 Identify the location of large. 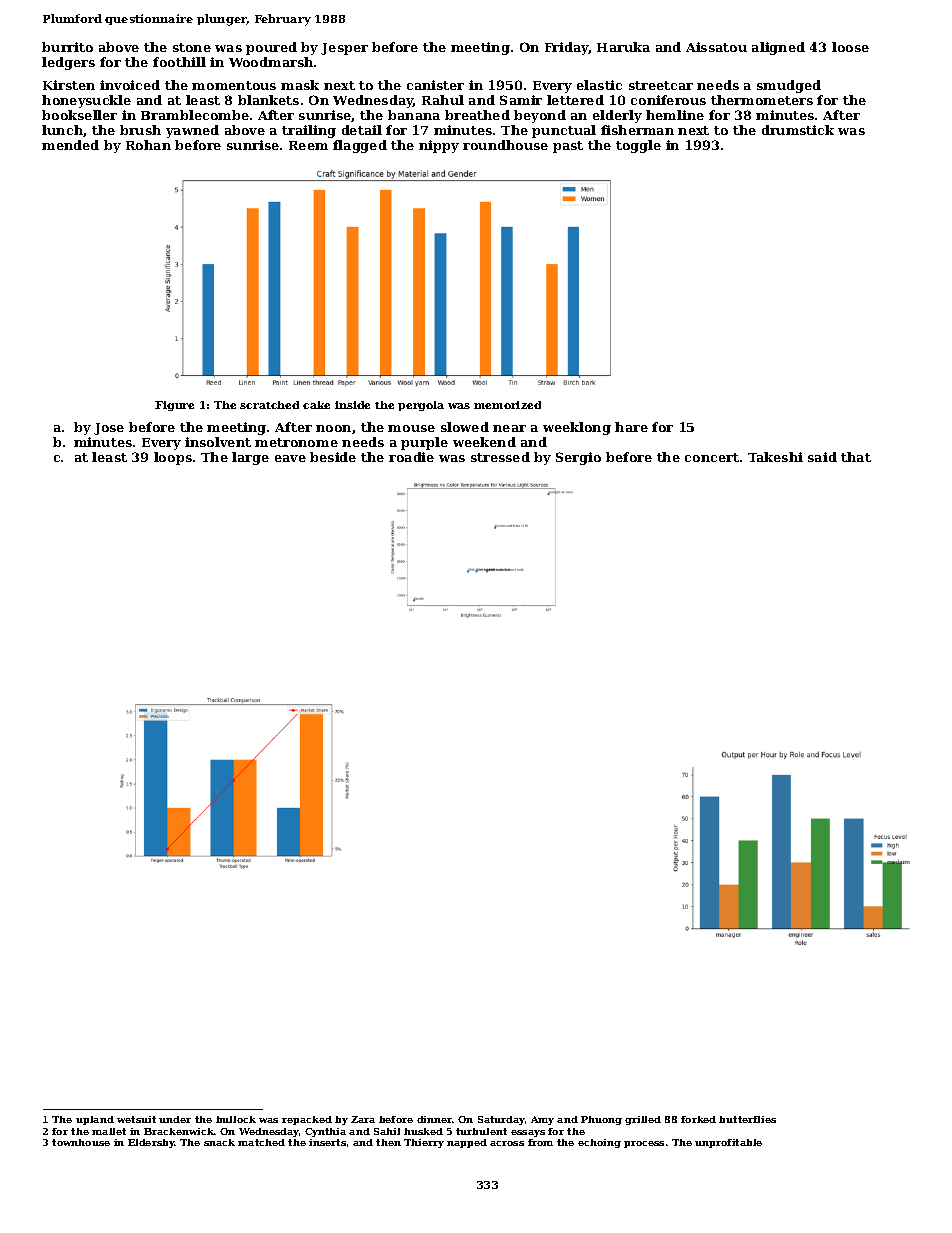
(250, 458).
